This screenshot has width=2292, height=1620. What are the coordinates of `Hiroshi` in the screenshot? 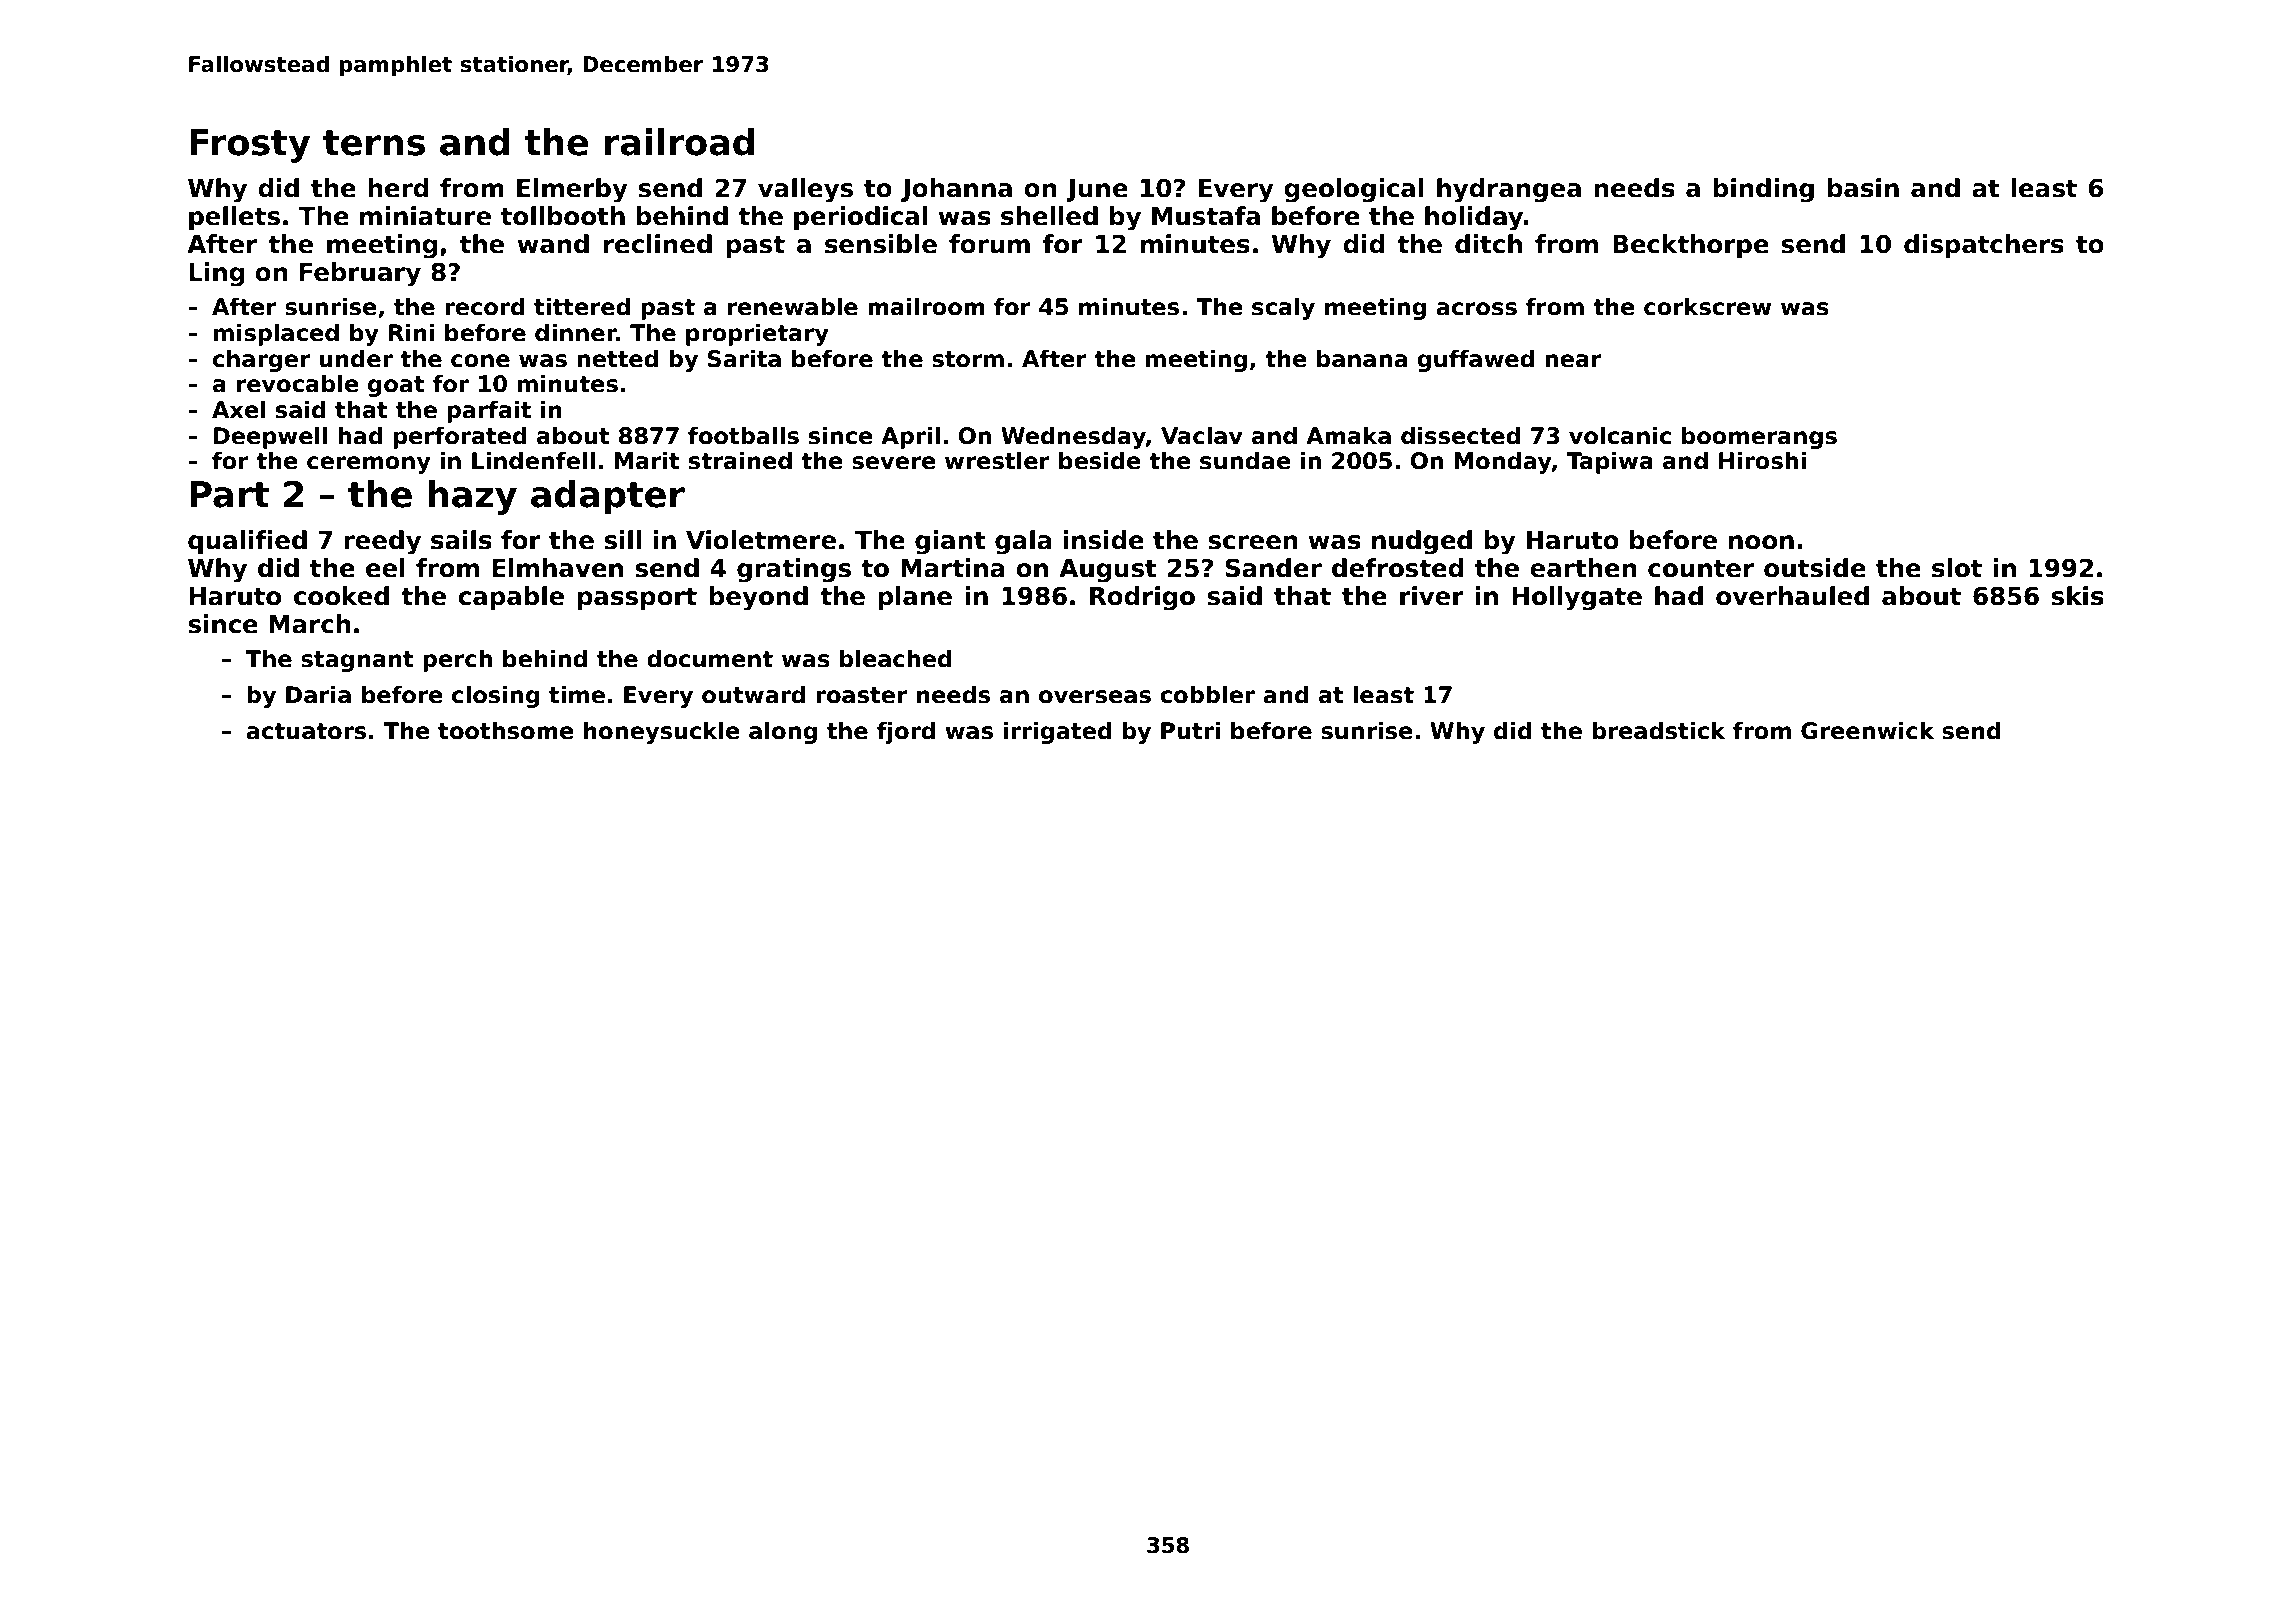 It's located at (1762, 460).
